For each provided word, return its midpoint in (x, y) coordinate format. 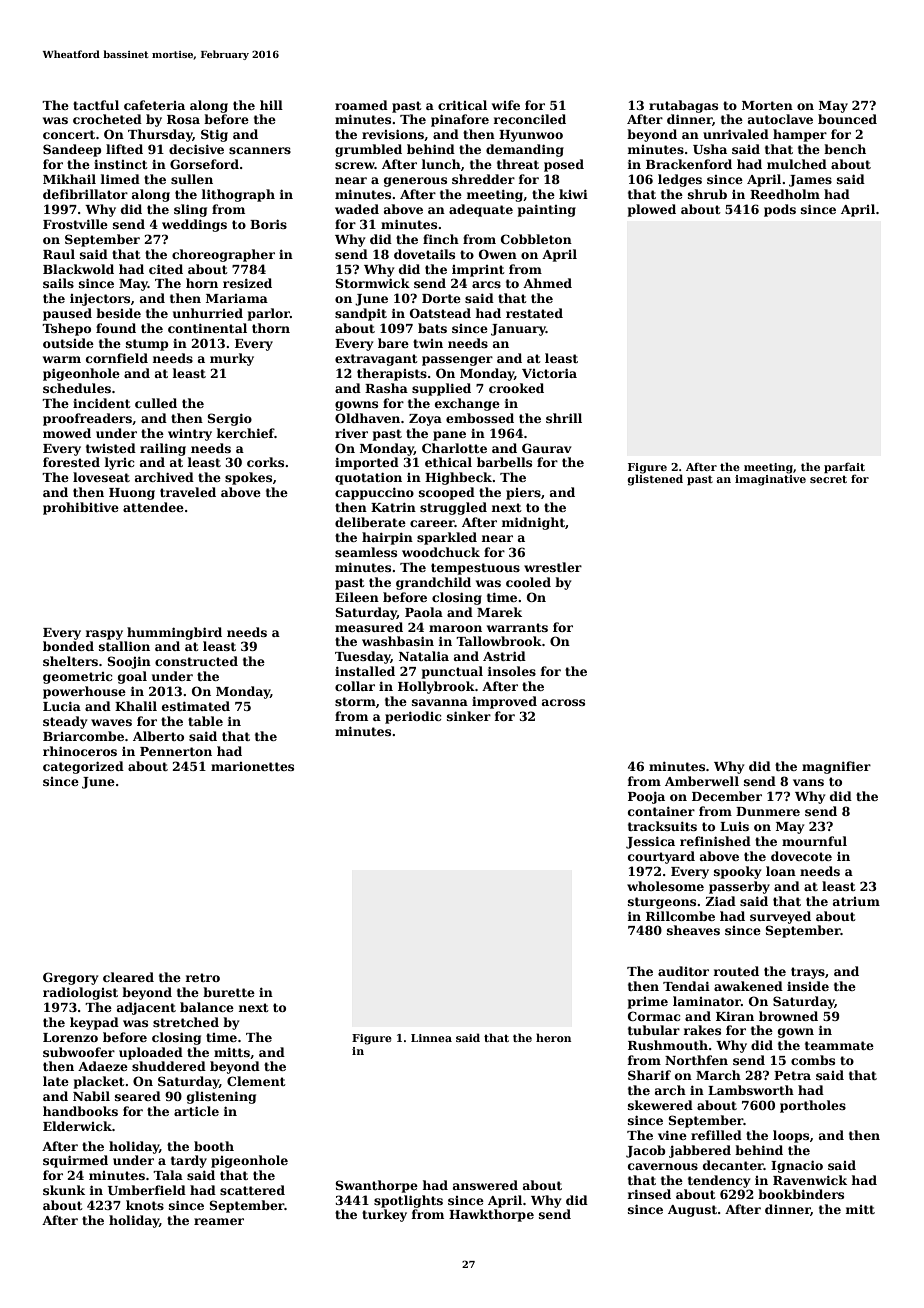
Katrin (393, 507)
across (563, 702)
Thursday (160, 135)
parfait (844, 467)
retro (202, 977)
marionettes (252, 766)
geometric (77, 678)
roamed (361, 105)
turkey (384, 1215)
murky (232, 359)
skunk (64, 1190)
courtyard (661, 857)
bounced (847, 119)
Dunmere (768, 811)
